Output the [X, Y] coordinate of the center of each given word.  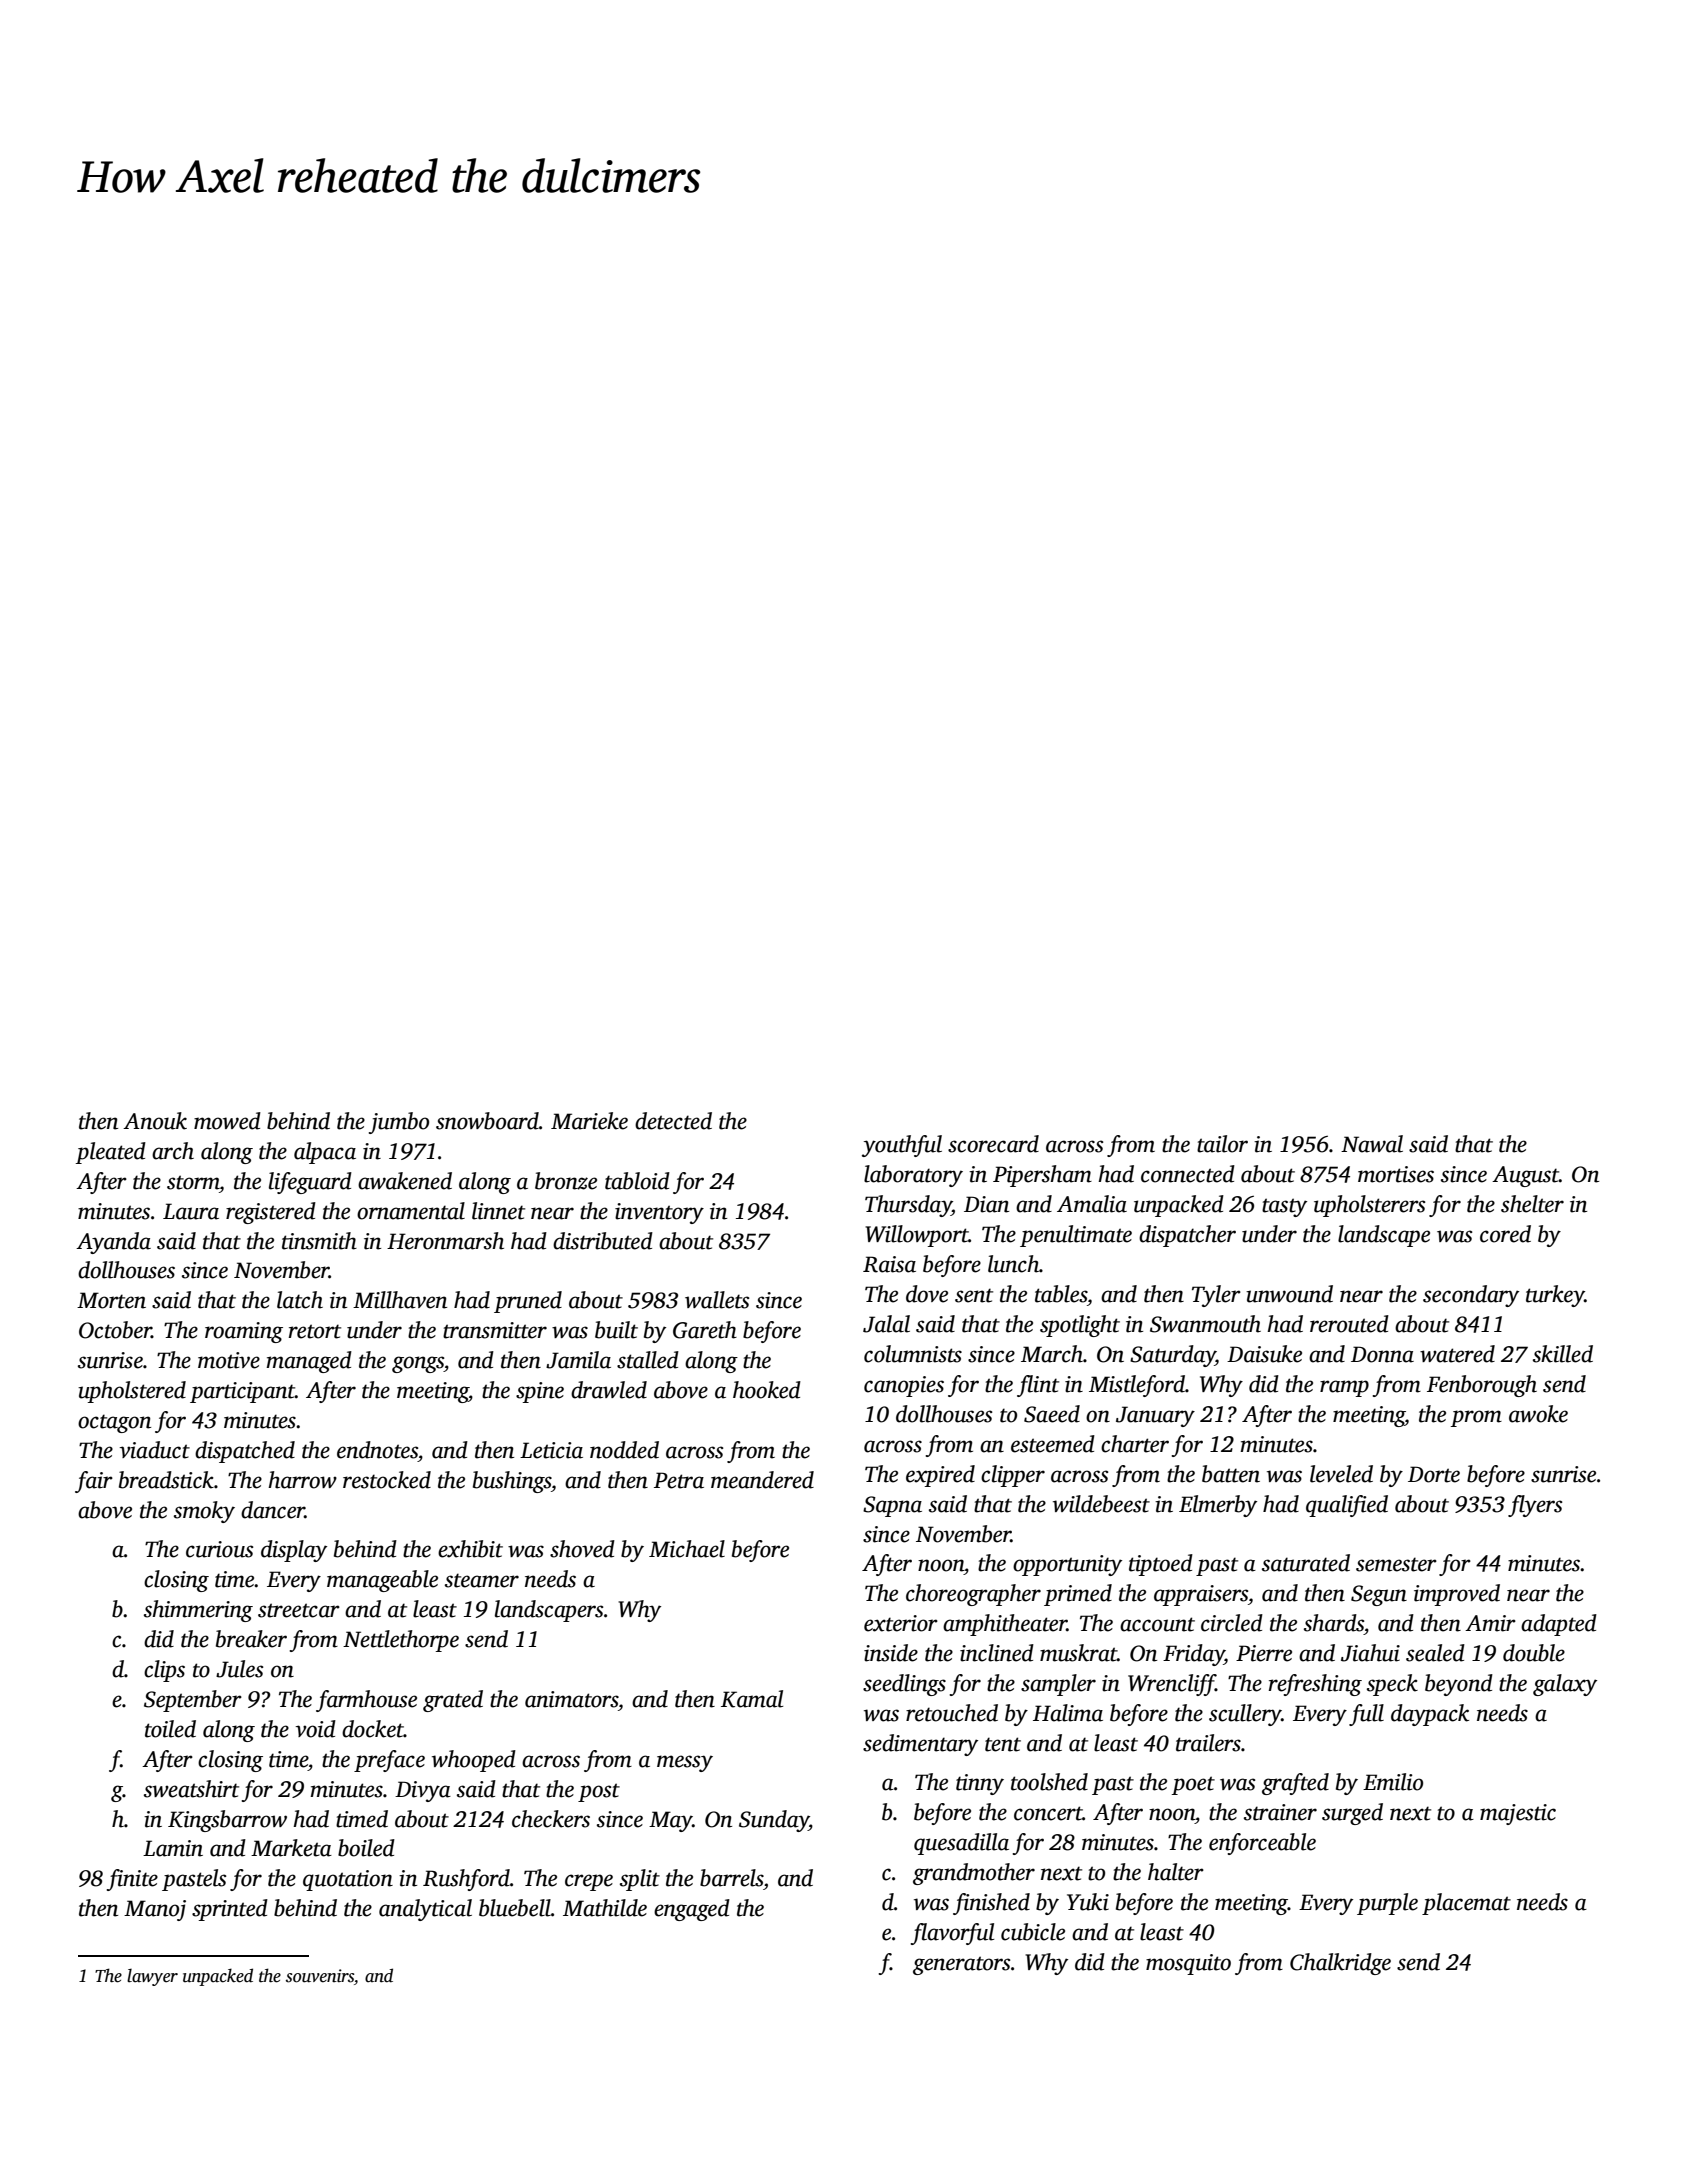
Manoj [155, 1910]
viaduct [155, 1450]
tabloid [637, 1181]
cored [1505, 1234]
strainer [1280, 1812]
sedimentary [920, 1745]
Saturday [1173, 1356]
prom [1476, 1418]
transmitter [495, 1330]
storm [193, 1182]
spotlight [1080, 1326]
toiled [170, 1729]
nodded [624, 1450]
